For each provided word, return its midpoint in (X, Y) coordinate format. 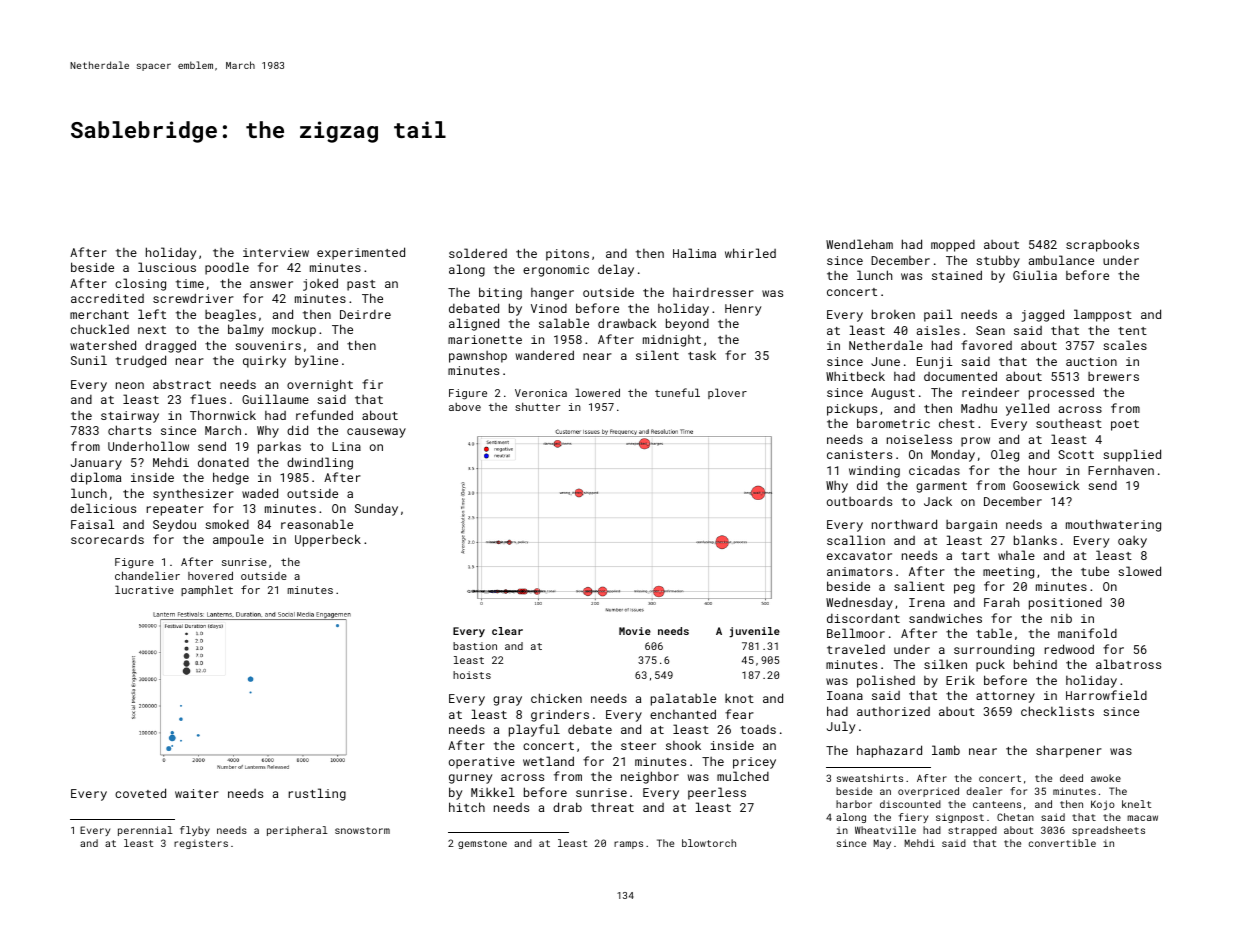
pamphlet (207, 590)
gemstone (482, 844)
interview (276, 252)
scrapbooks (1102, 245)
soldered (478, 253)
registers (201, 844)
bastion (475, 646)
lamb (946, 750)
